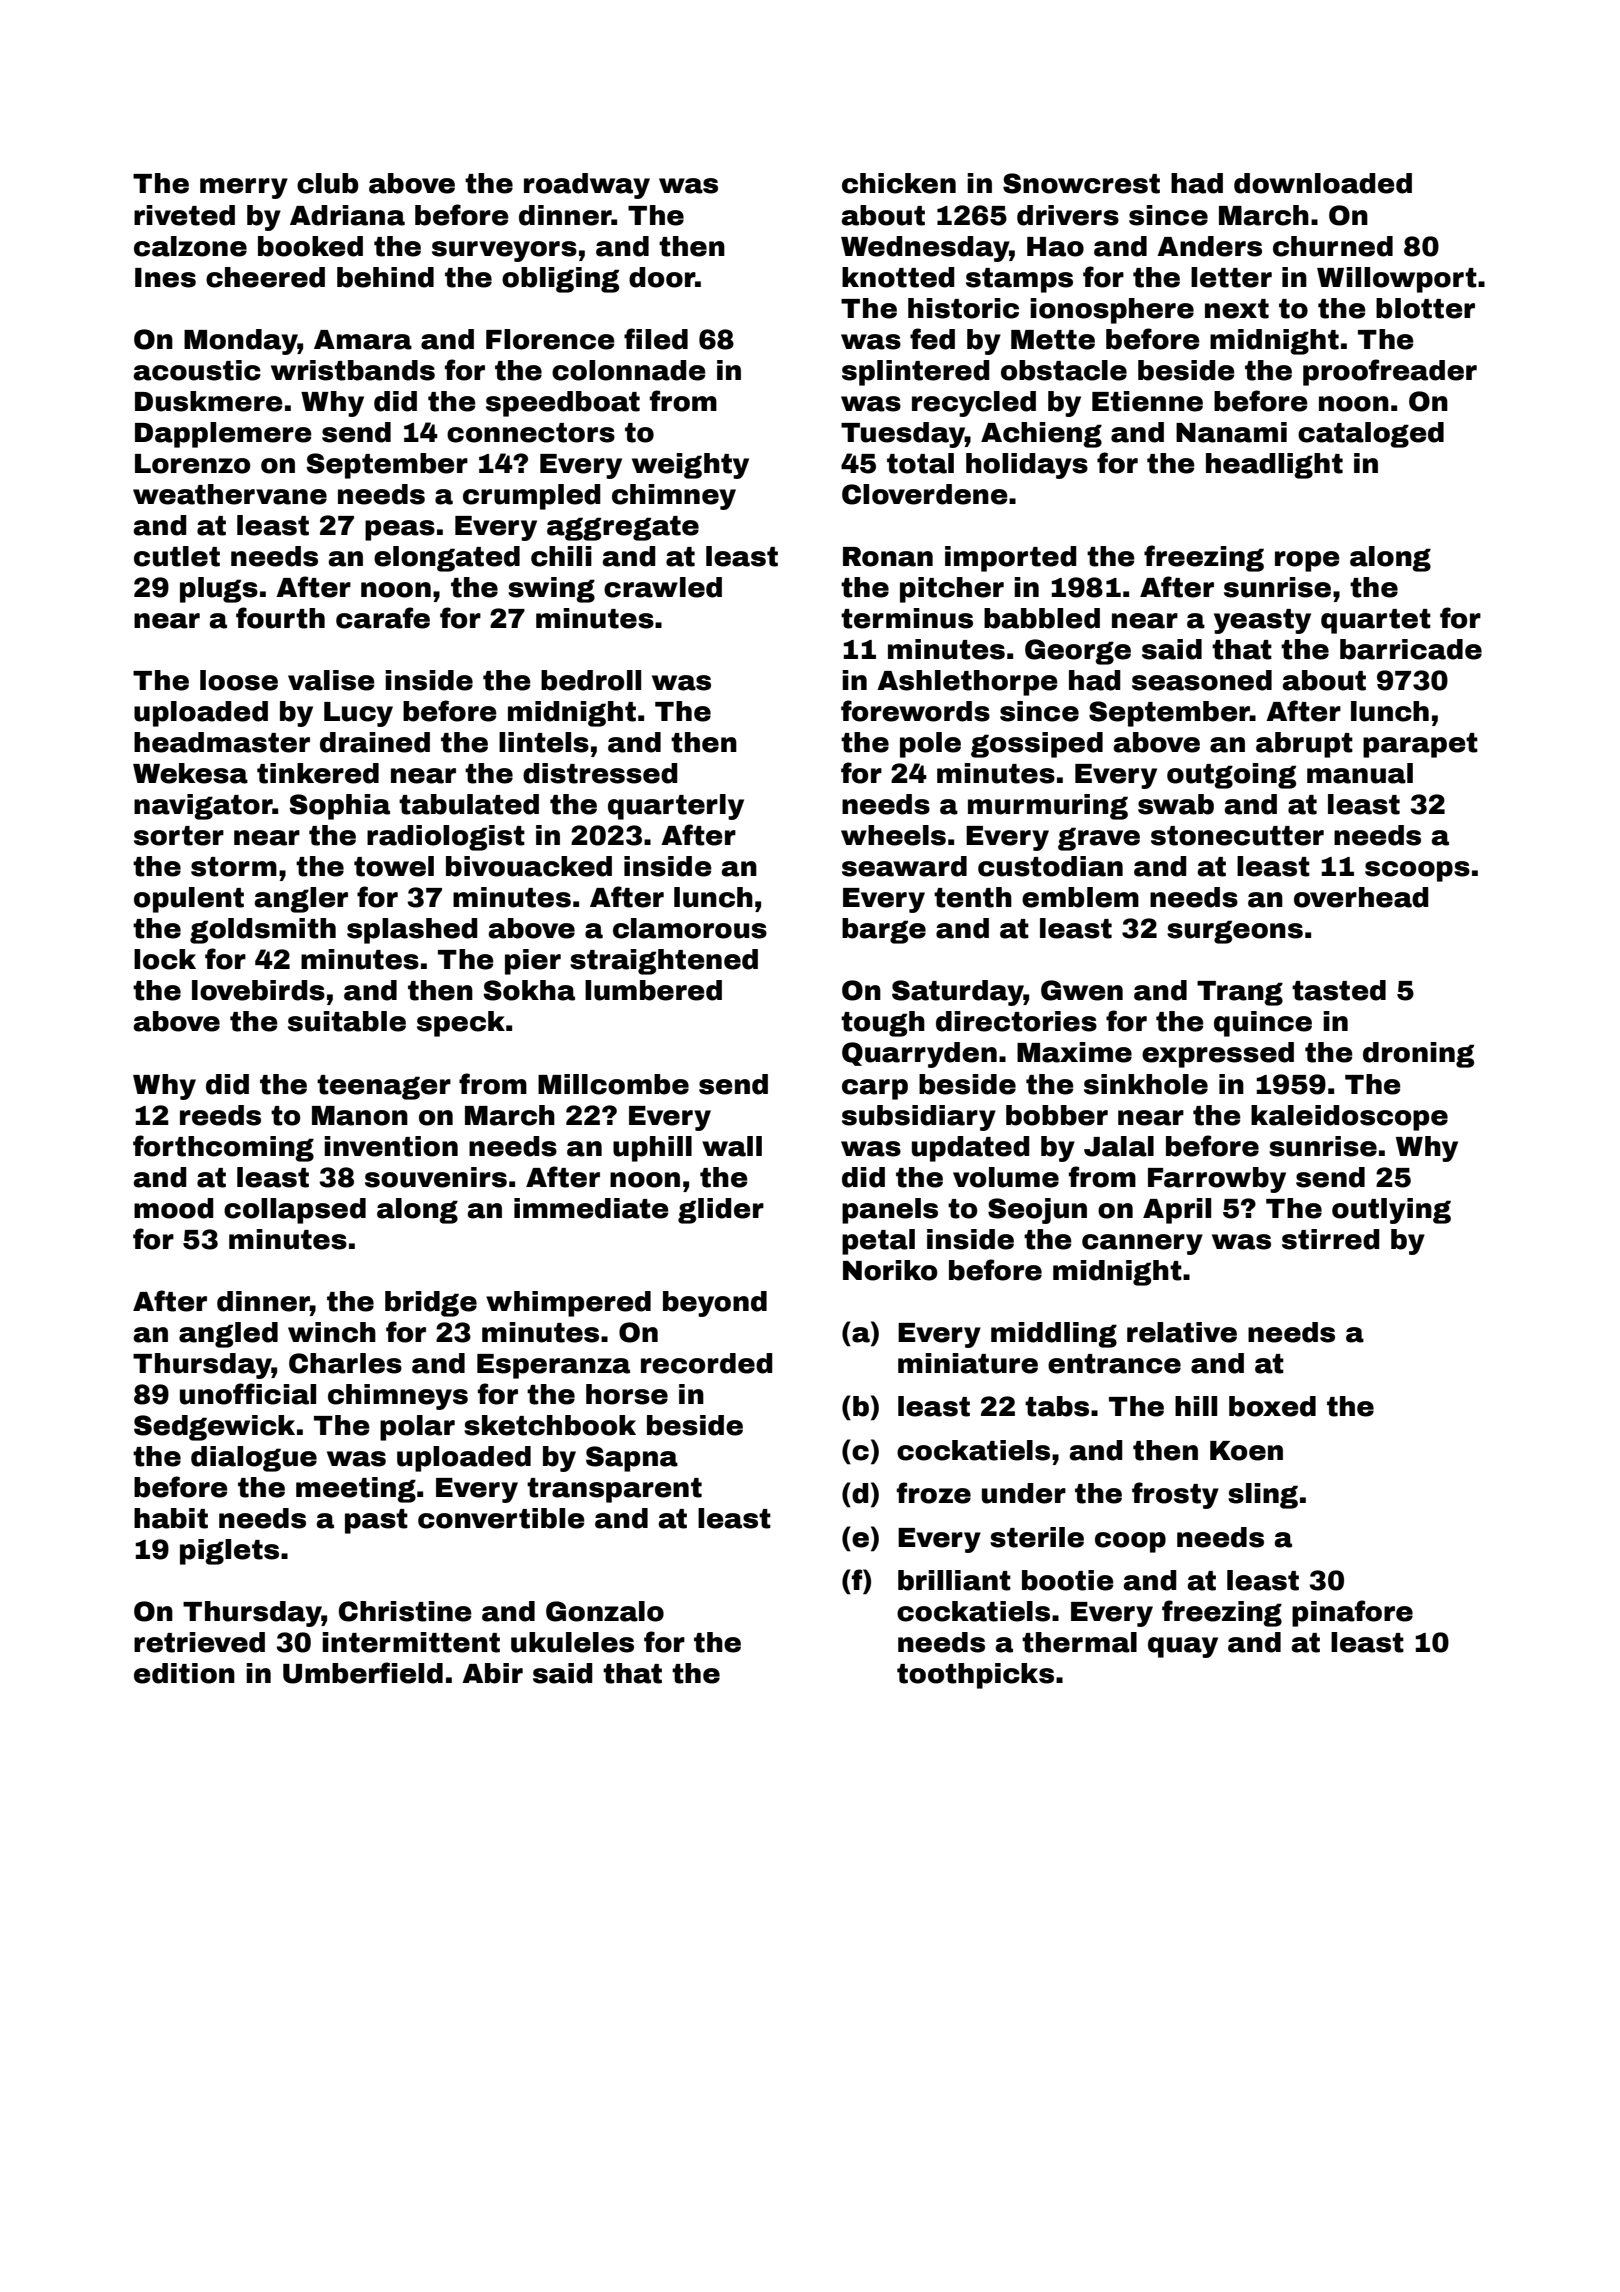  What do you see at coordinates (1175, 1495) in the image?
I see `frosty` at bounding box center [1175, 1495].
